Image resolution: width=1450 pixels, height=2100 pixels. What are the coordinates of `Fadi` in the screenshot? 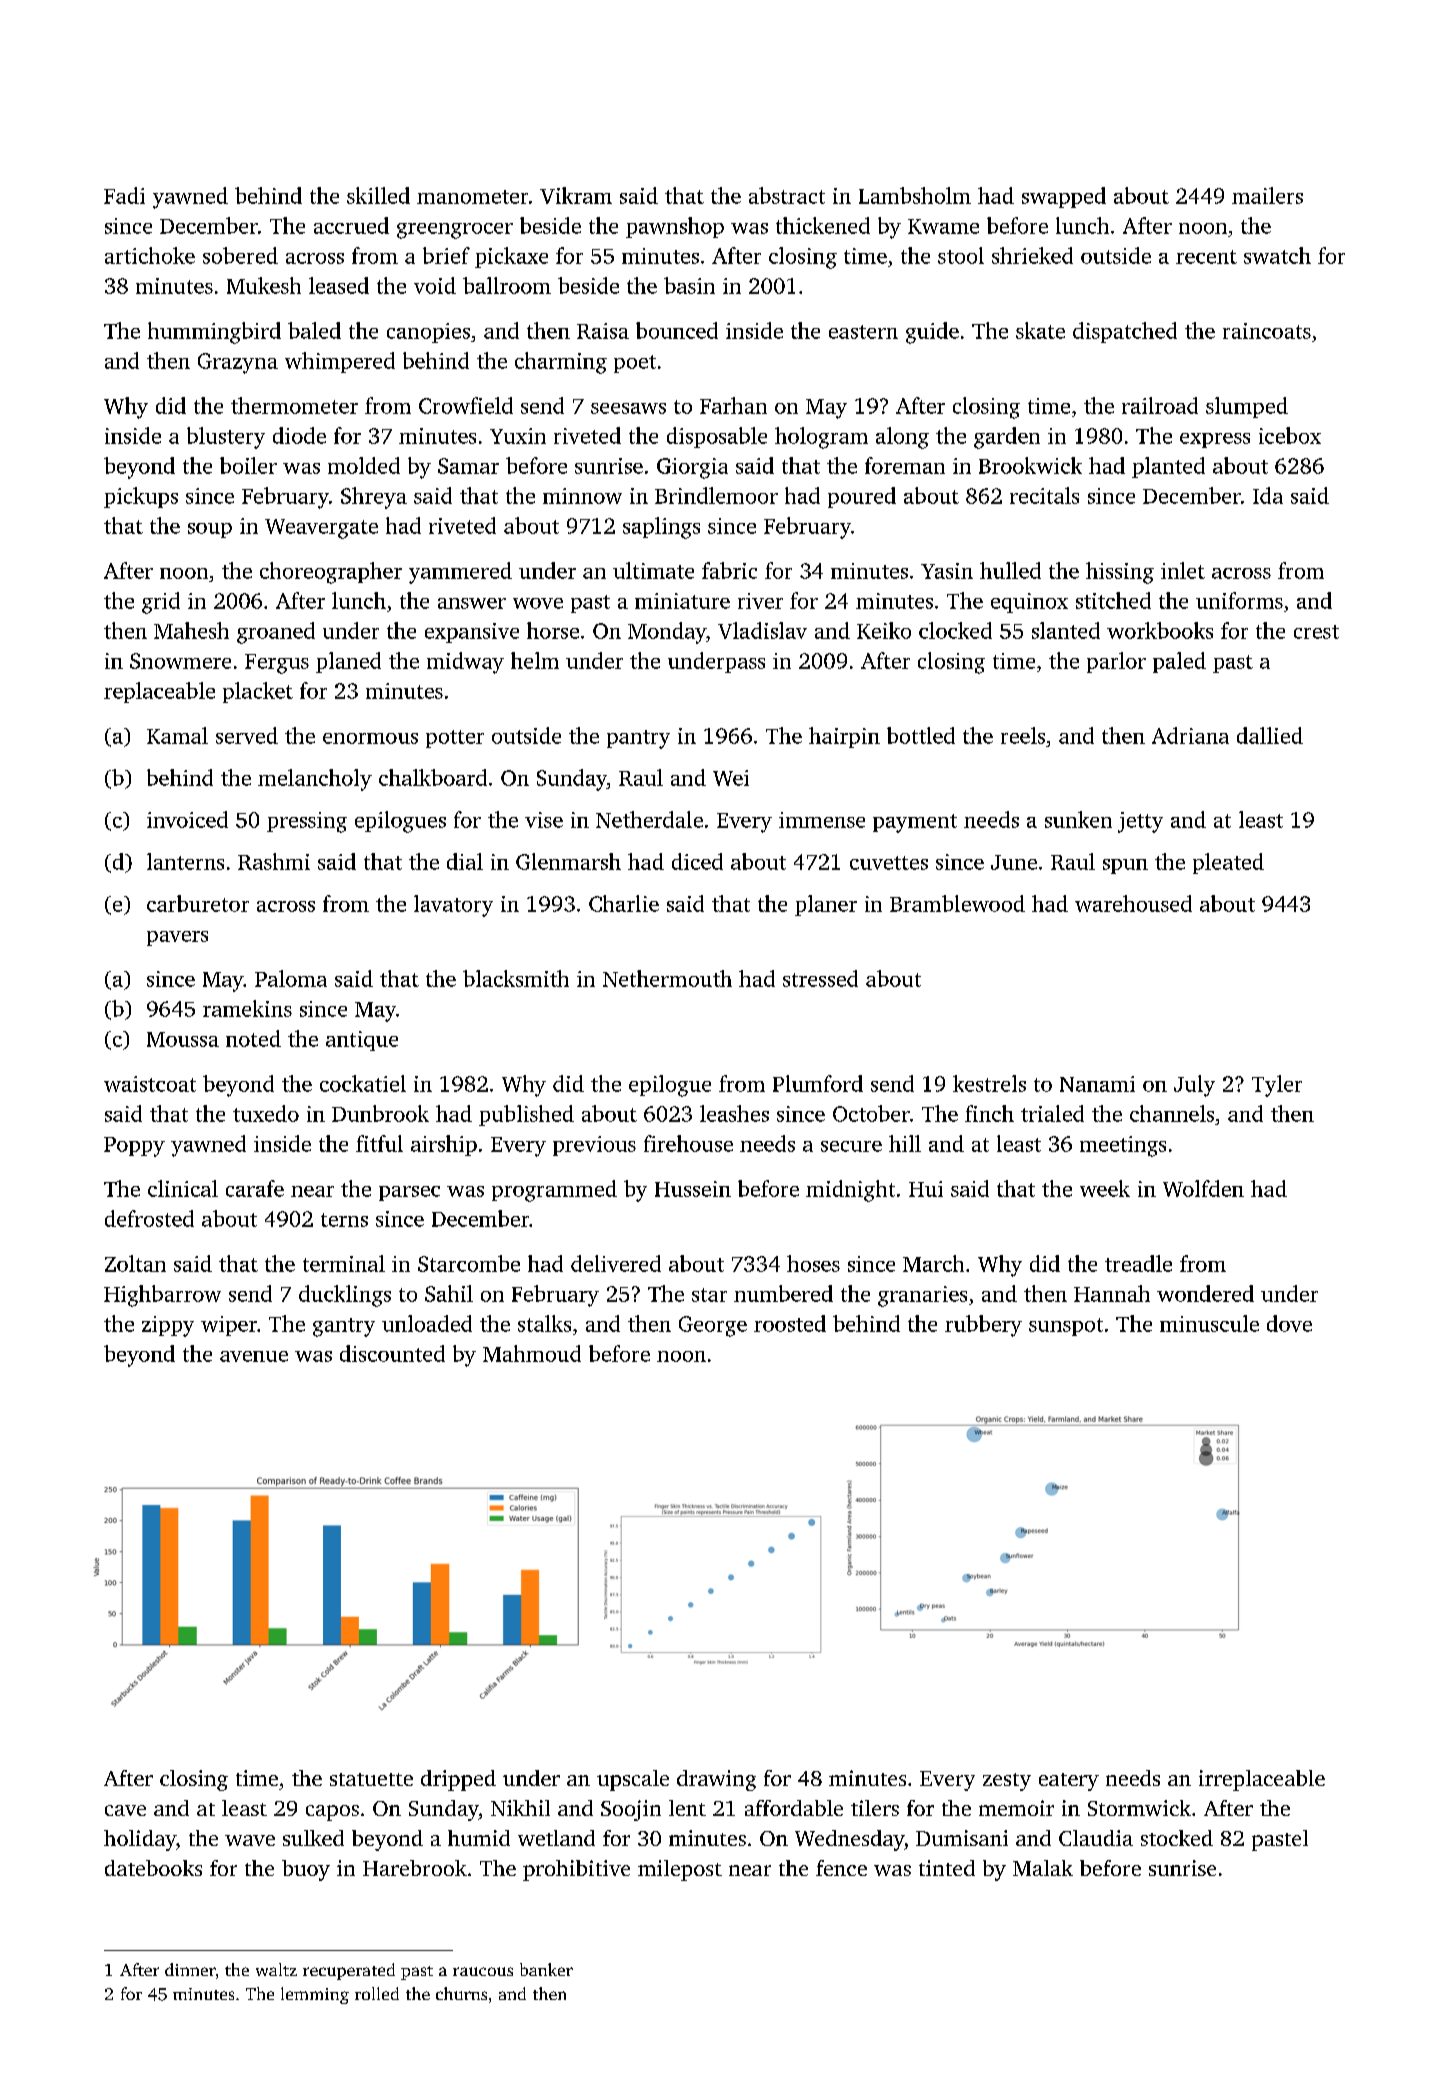 It's located at (124, 195).
